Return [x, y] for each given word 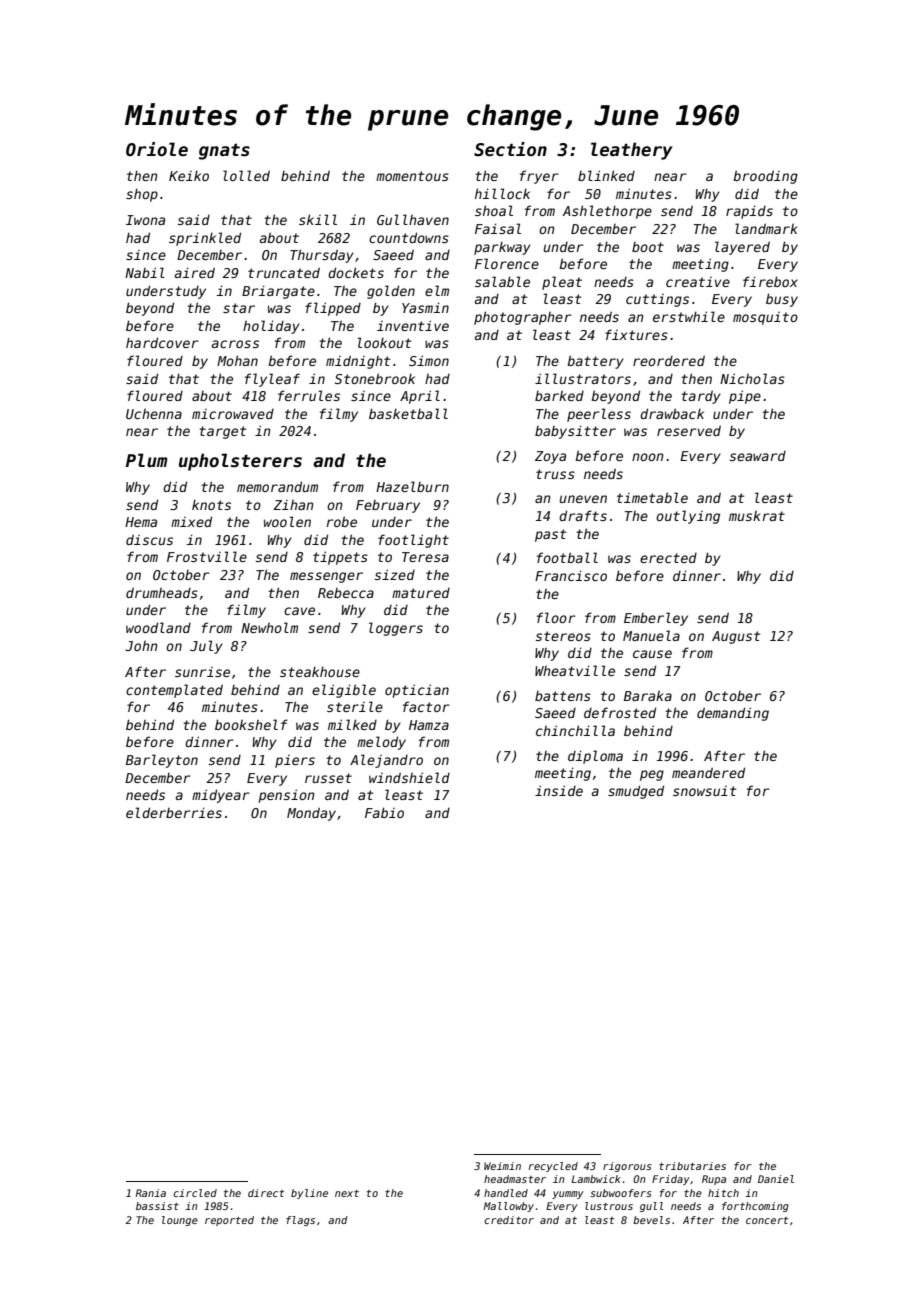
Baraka [648, 696]
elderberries [174, 812]
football [567, 557]
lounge [180, 1221]
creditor [509, 1220]
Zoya [550, 457]
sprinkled [205, 239]
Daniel [776, 1179]
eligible [344, 691]
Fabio [384, 812]
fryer [539, 177]
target [222, 432]
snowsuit [704, 791]
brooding [765, 177]
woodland [158, 627]
